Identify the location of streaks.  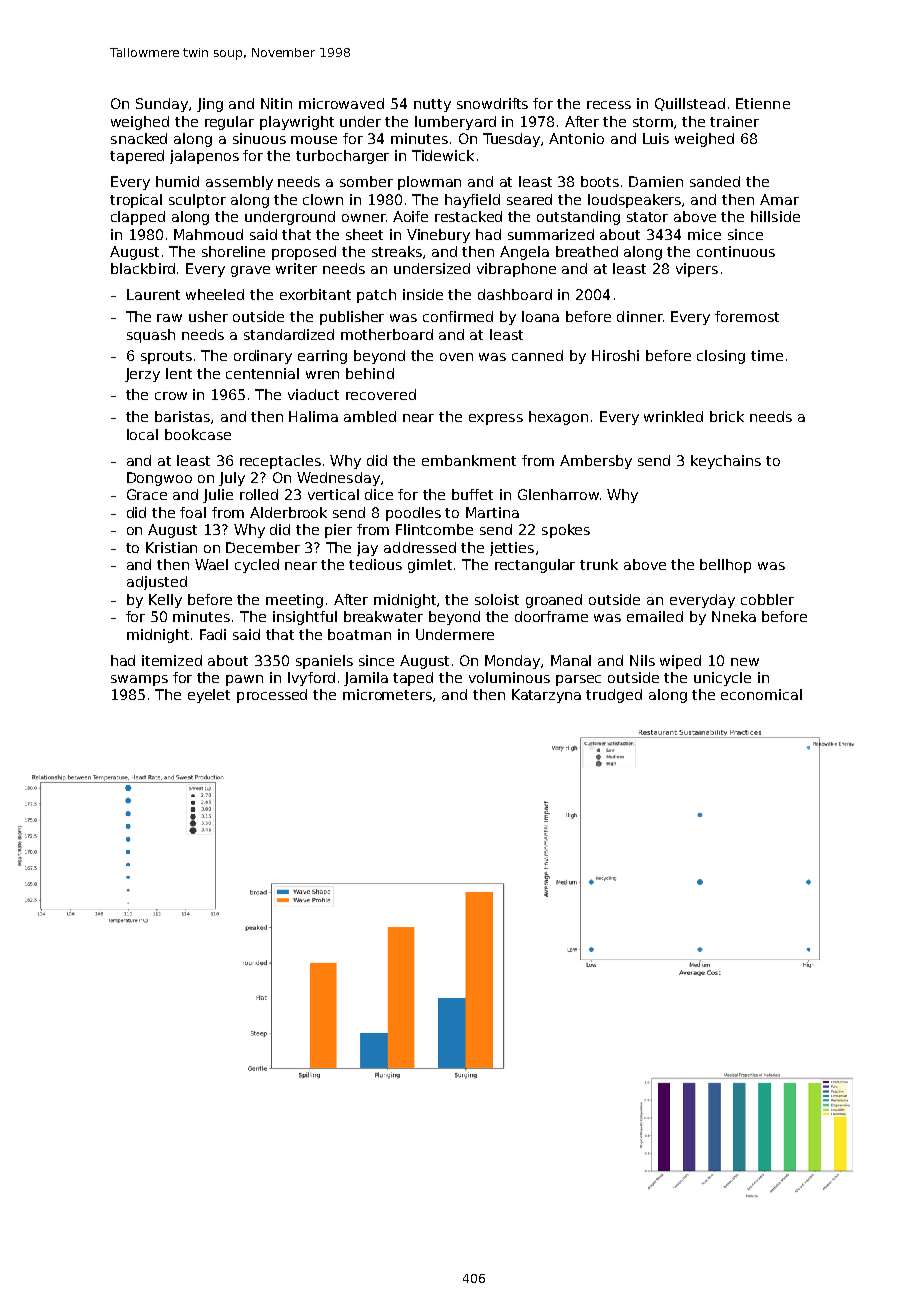
(397, 251).
